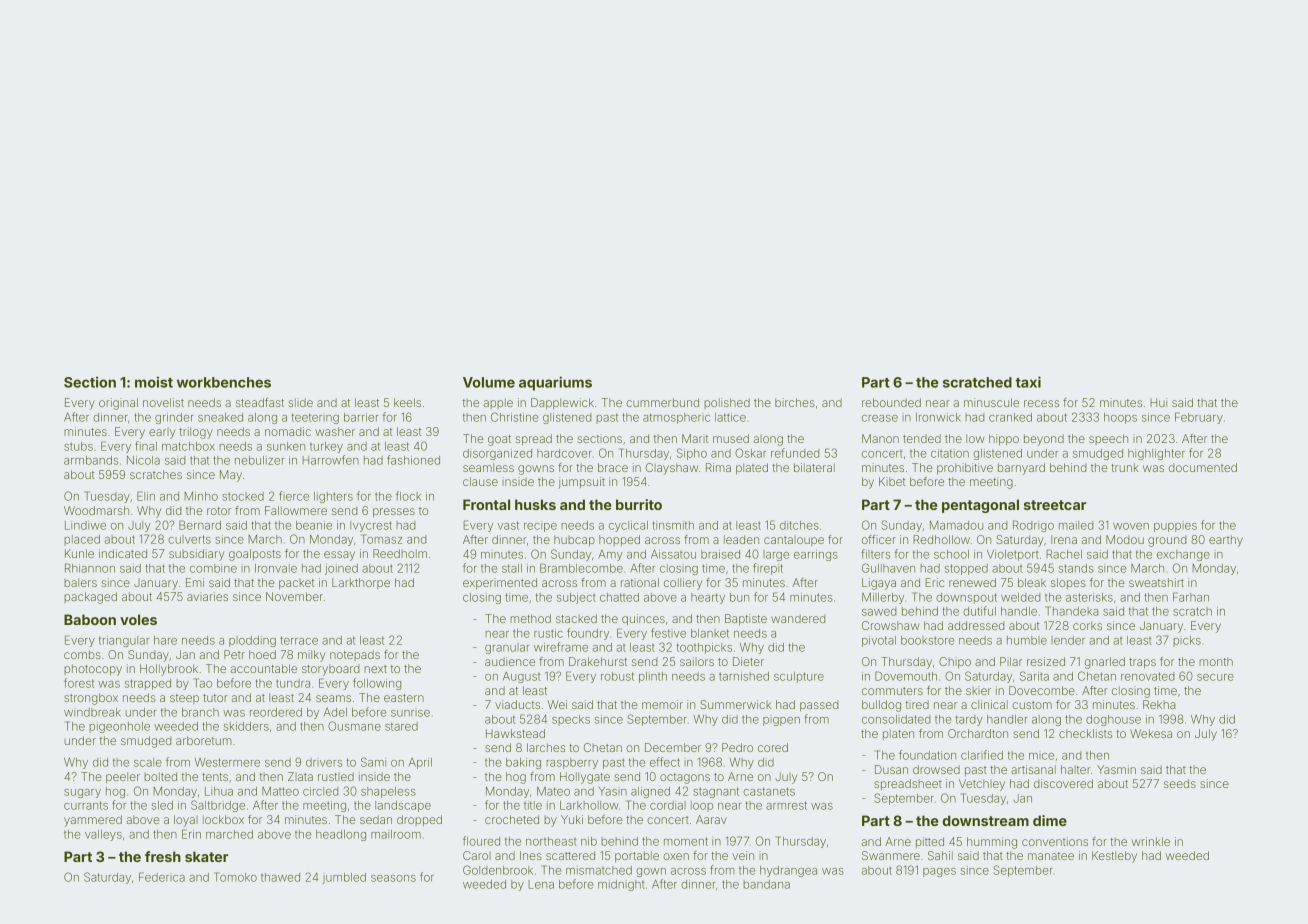 This screenshot has height=924, width=1308. What do you see at coordinates (621, 885) in the screenshot?
I see `midnight` at bounding box center [621, 885].
